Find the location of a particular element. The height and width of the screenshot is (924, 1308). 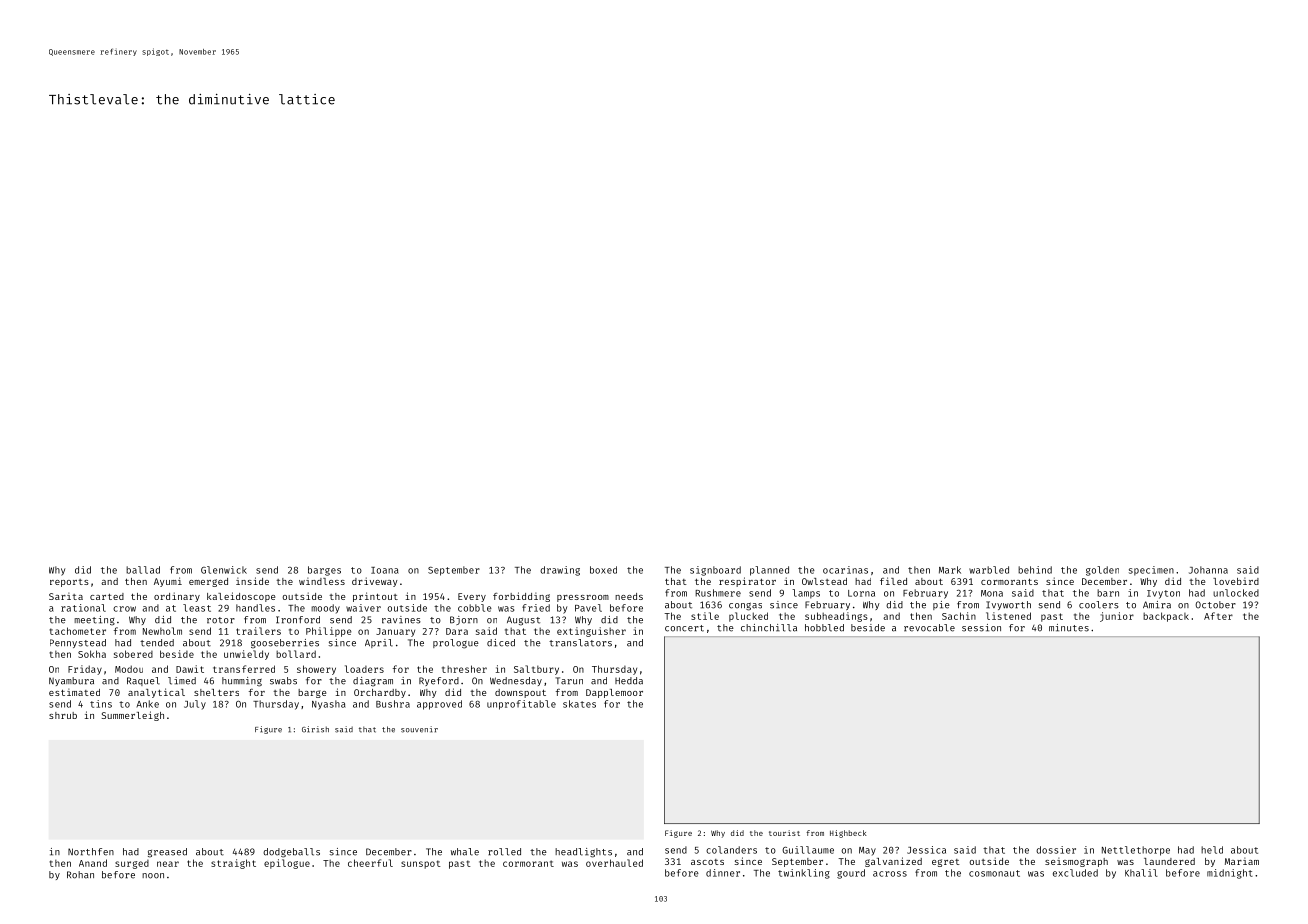

Highbeck is located at coordinates (848, 834).
